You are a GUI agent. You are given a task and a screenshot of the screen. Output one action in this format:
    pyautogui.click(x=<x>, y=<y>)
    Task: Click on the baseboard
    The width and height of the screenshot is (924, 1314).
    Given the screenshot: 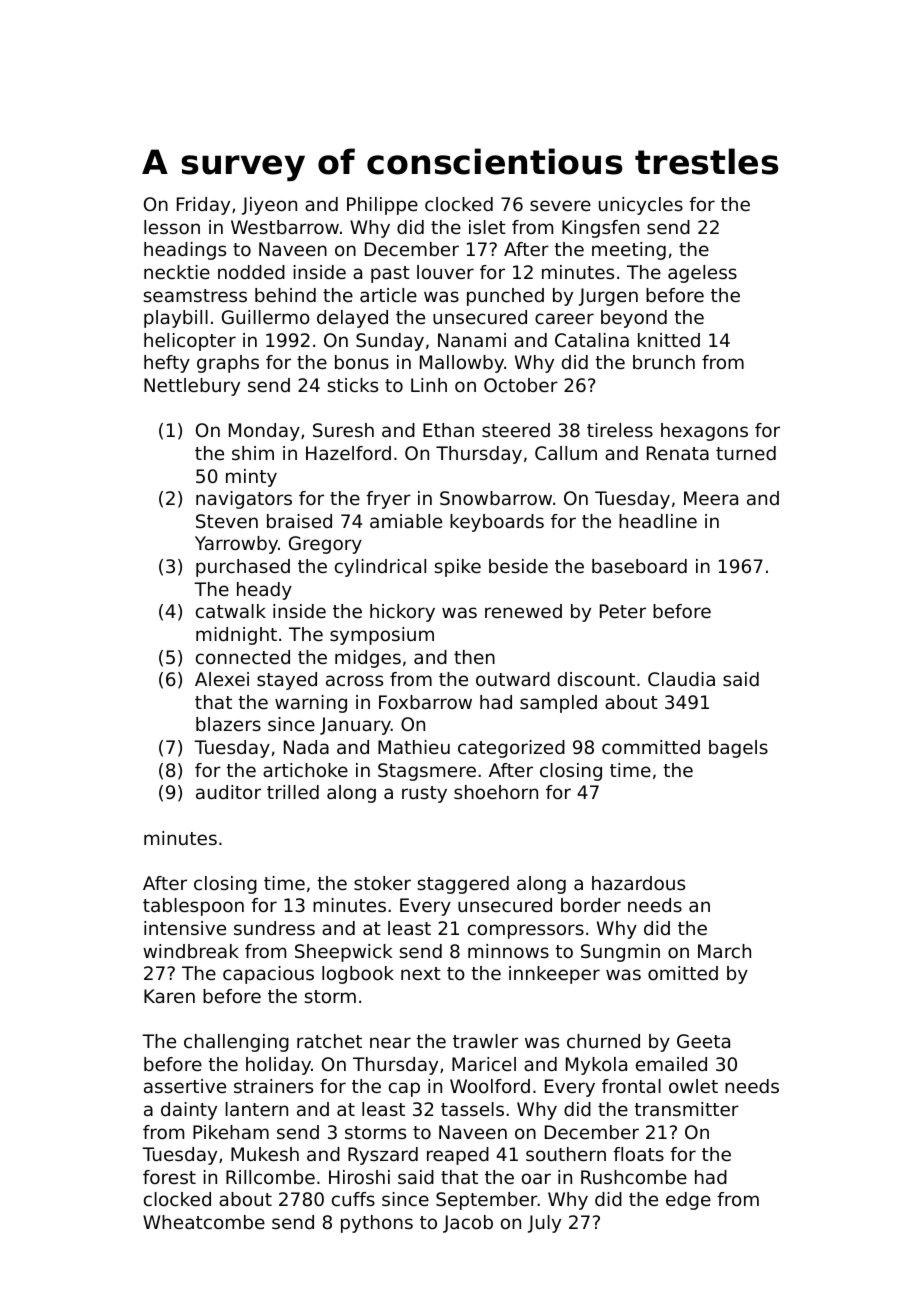 What is the action you would take?
    pyautogui.click(x=639, y=566)
